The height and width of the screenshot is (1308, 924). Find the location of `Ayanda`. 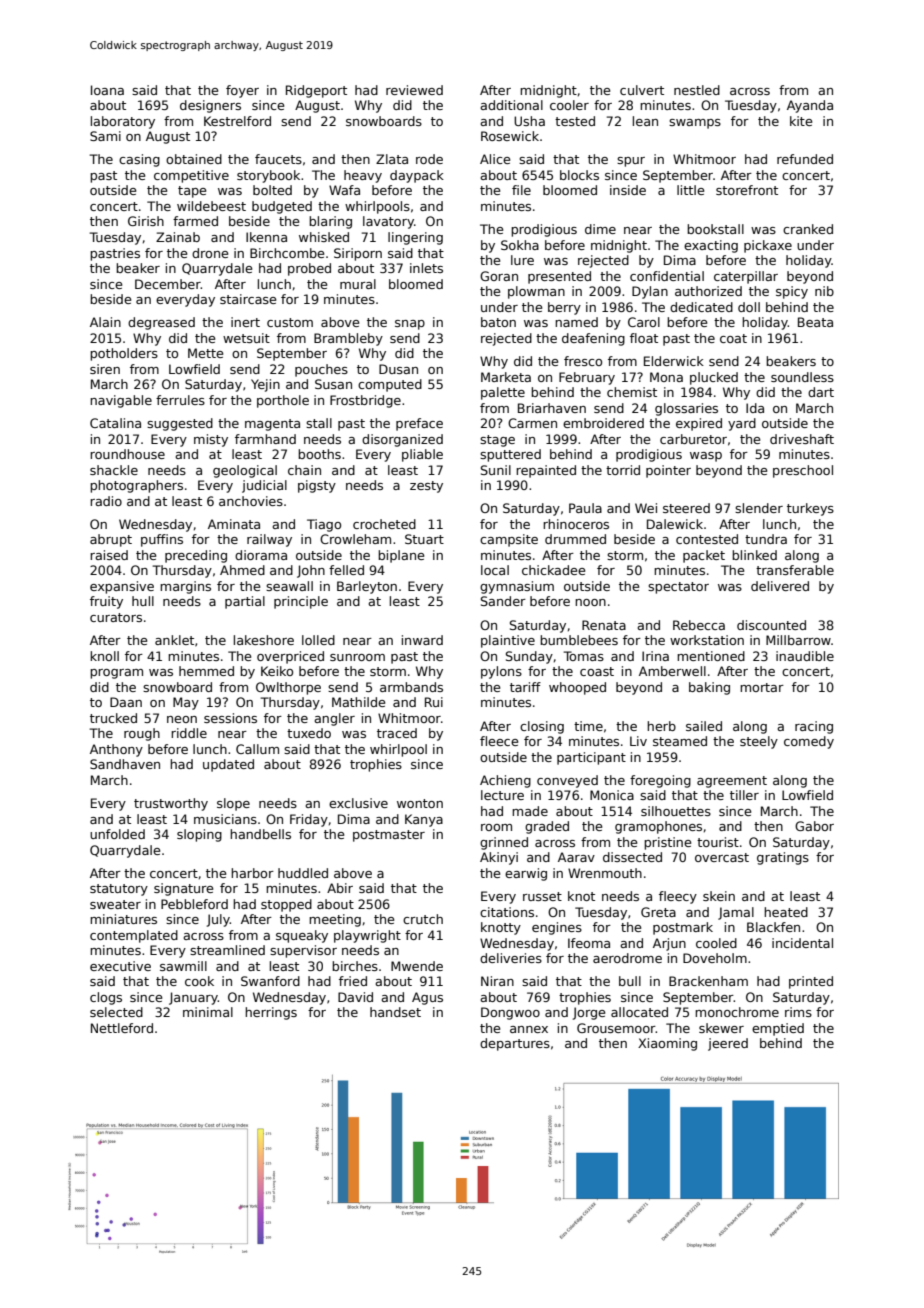

Ayanda is located at coordinates (810, 106).
